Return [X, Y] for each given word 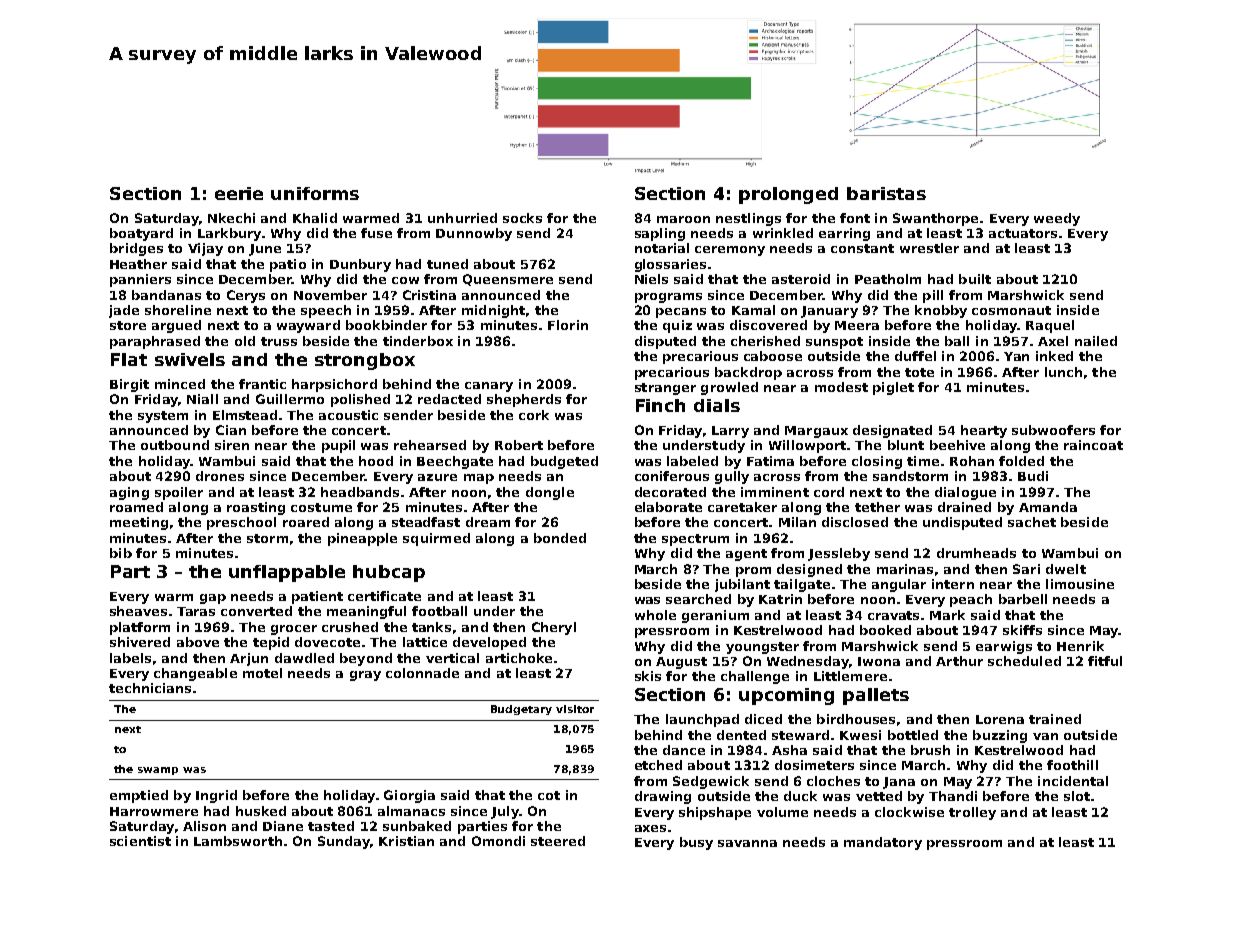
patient [317, 597]
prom [753, 572]
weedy [1057, 219]
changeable [195, 674]
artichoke [519, 658]
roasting [256, 508]
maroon [683, 219]
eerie [239, 193]
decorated [670, 492]
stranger [665, 389]
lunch [1063, 372]
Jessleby [839, 554]
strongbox [365, 361]
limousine [1080, 584]
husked [261, 811]
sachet [1032, 522]
